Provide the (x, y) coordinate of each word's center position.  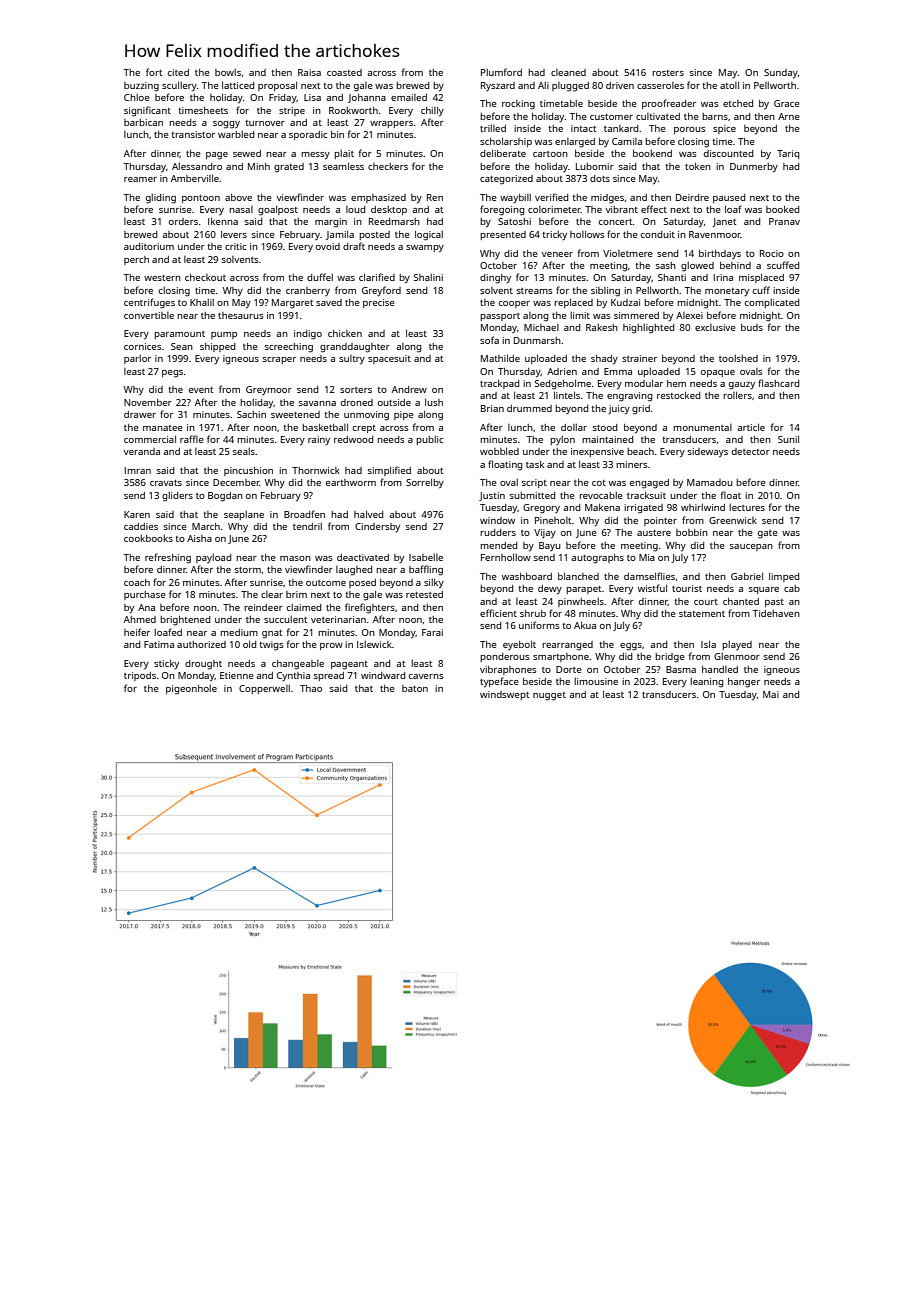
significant (147, 111)
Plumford (501, 72)
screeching (289, 348)
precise (379, 303)
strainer (639, 358)
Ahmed (140, 619)
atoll (729, 85)
